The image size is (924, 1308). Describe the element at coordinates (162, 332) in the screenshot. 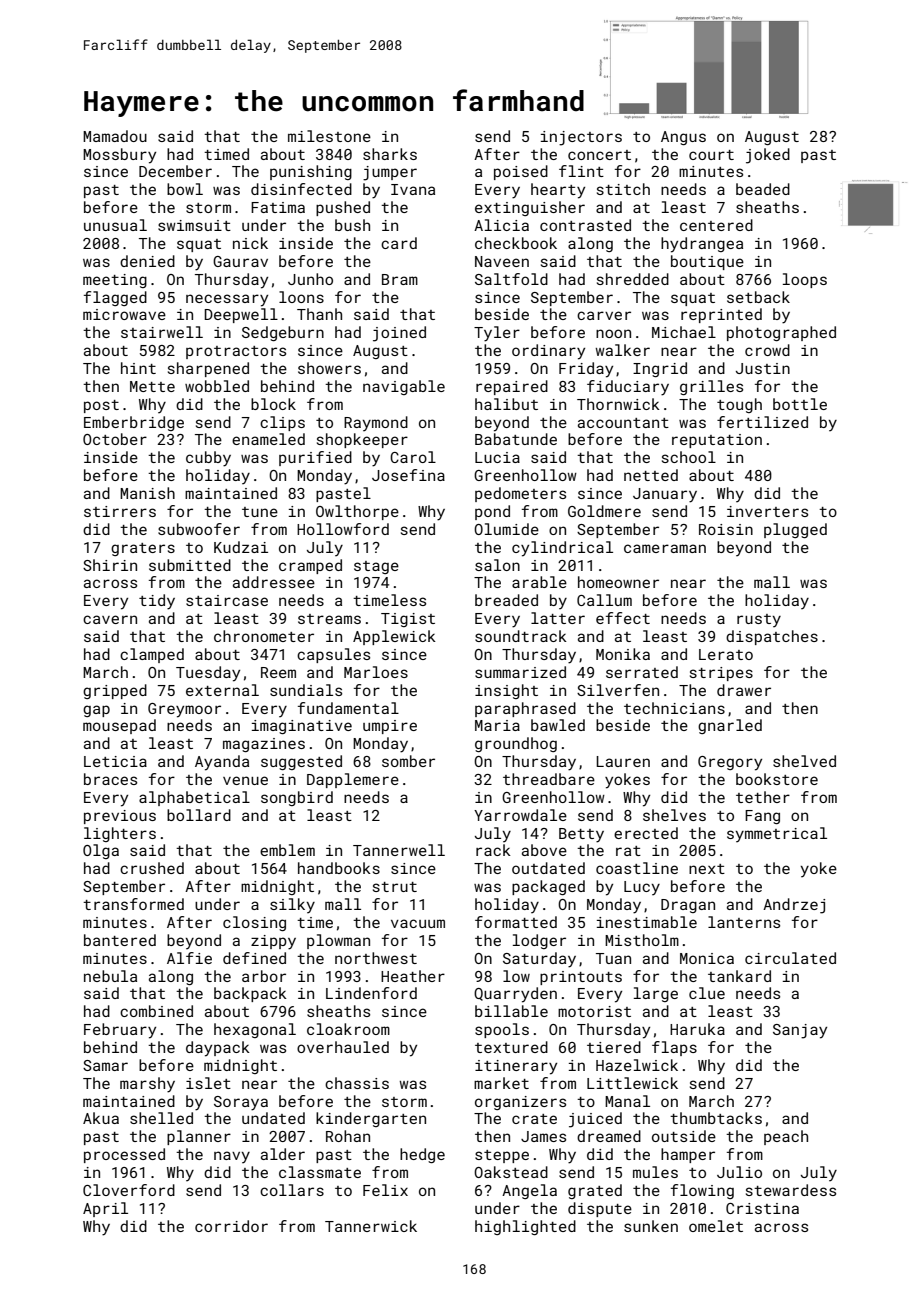

I see `stairwell` at that location.
